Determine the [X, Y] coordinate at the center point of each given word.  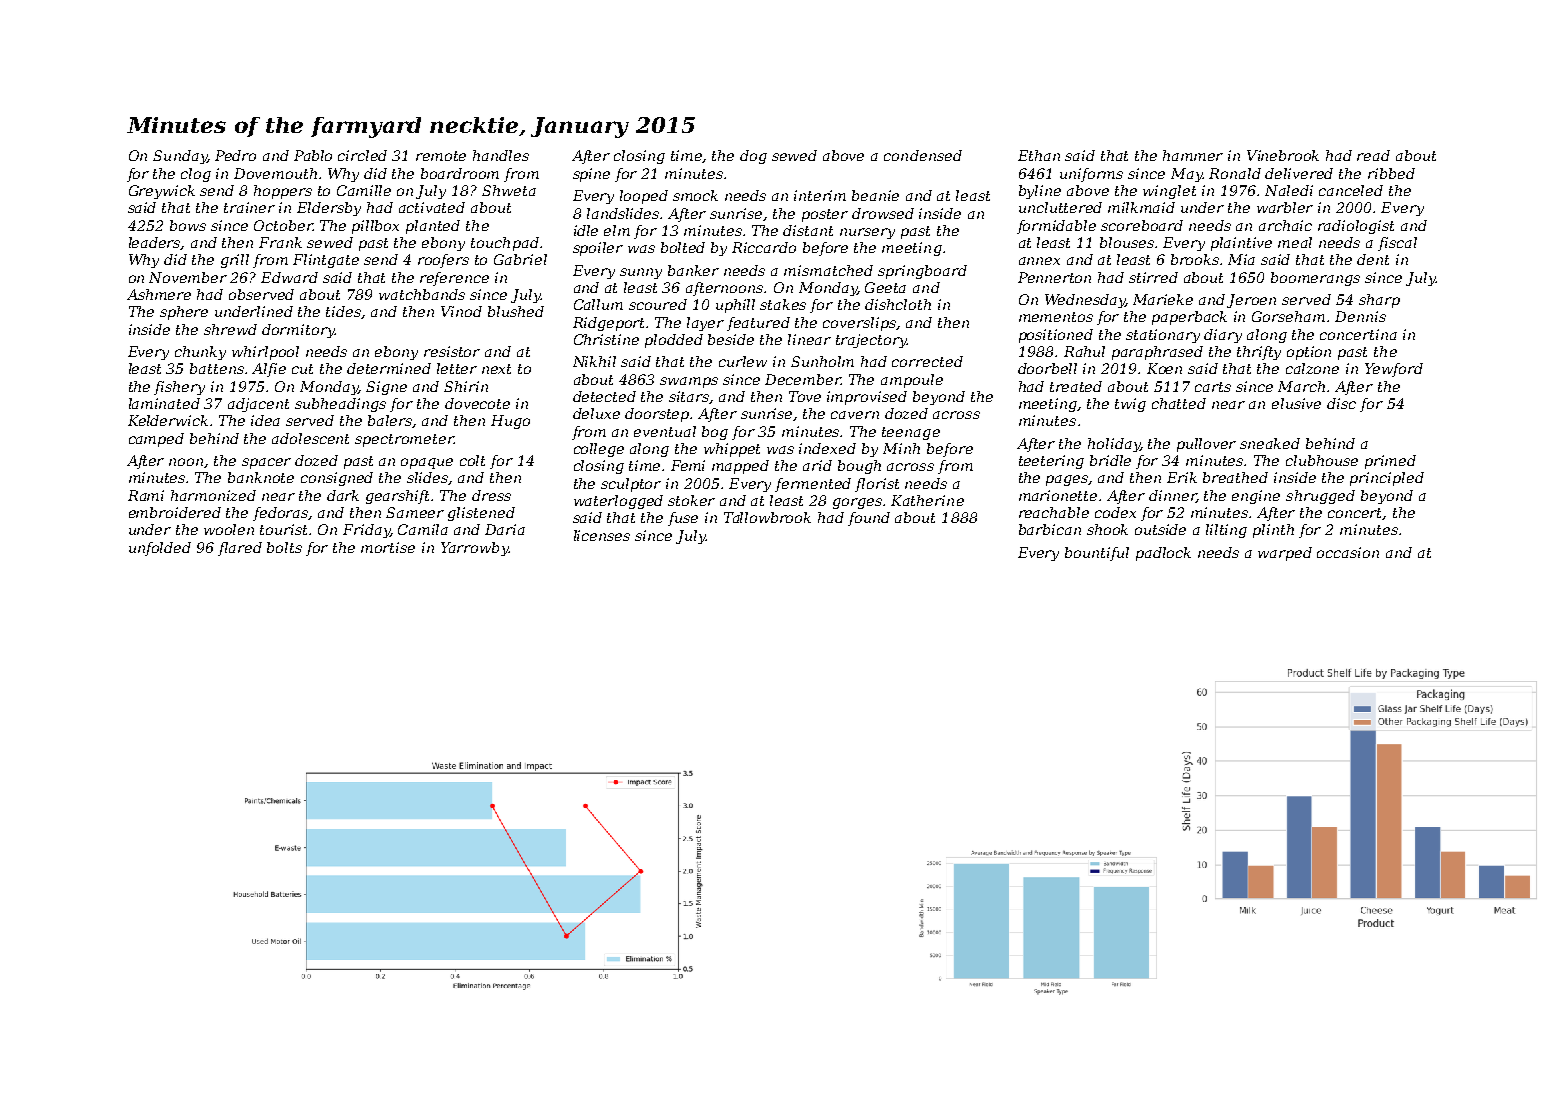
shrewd [230, 329]
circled [362, 155]
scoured [658, 304]
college [599, 450]
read [1373, 155]
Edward [289, 277]
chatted [1179, 403]
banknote [261, 477]
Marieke [1163, 299]
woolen [229, 529]
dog [753, 157]
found [869, 519]
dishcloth [898, 304]
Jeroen [1251, 301]
